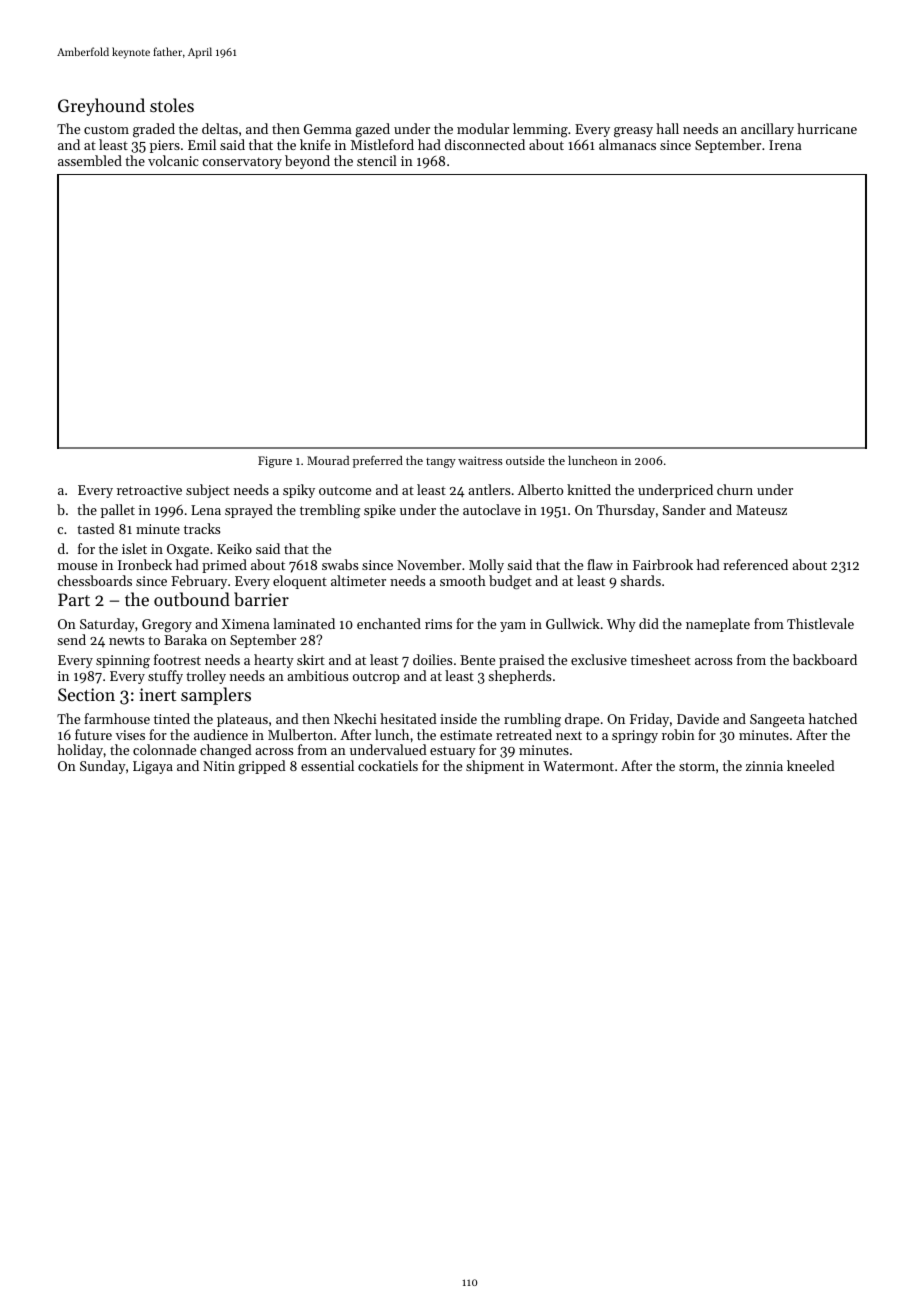 The width and height of the image is (924, 1308). Describe the element at coordinates (378, 461) in the image. I see `preferred` at that location.
